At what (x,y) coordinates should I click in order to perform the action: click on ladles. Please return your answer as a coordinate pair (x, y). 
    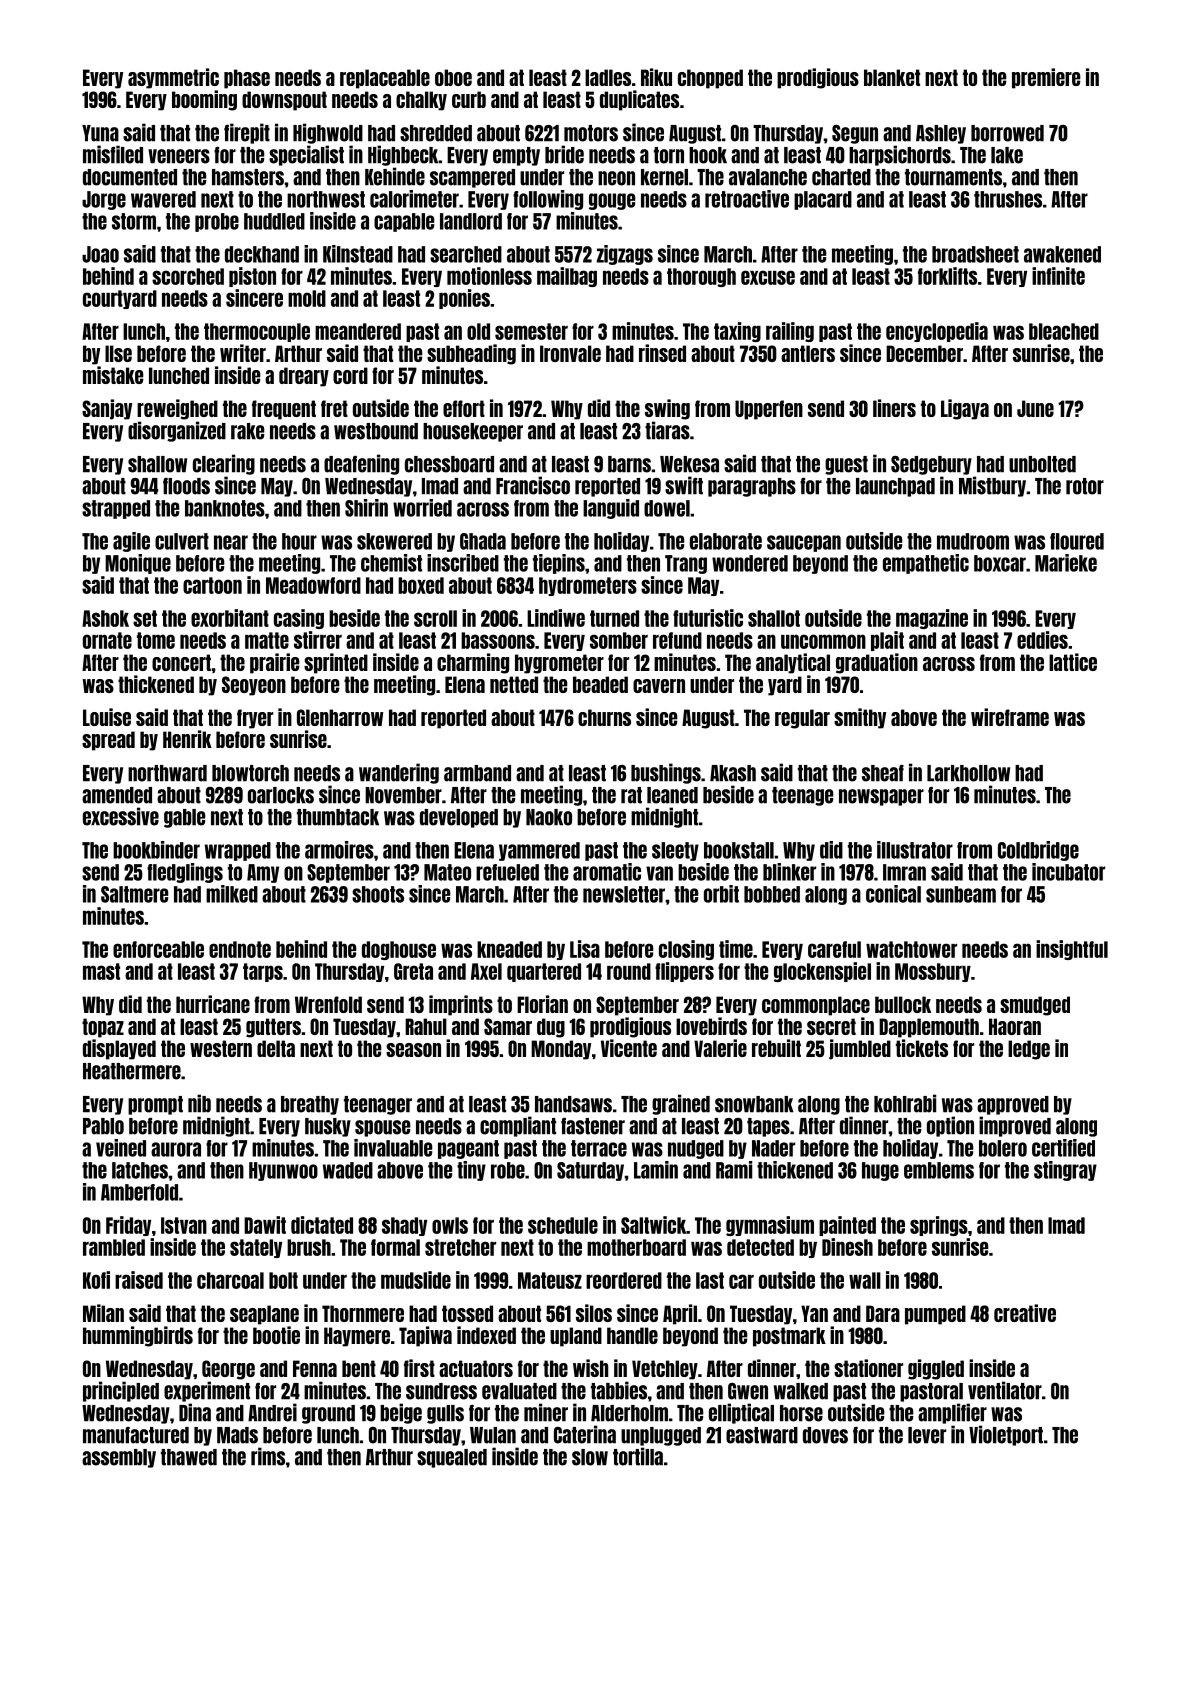
    Looking at the image, I should click on (608, 77).
